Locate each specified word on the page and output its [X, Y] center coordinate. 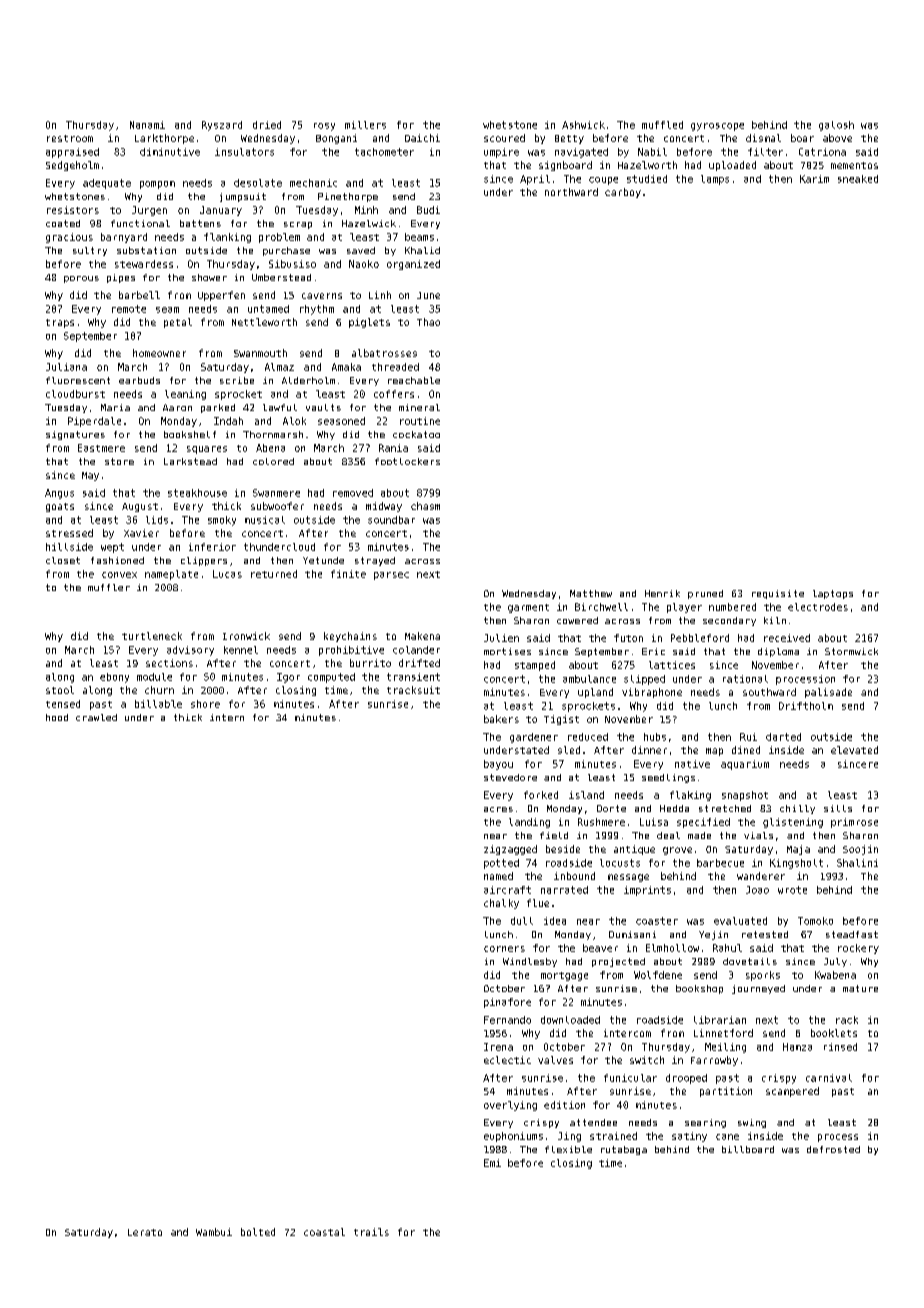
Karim [814, 179]
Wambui [214, 1232]
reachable [414, 380]
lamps [715, 180]
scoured [504, 138]
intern [227, 717]
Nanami [147, 125]
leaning [185, 395]
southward [769, 692]
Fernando [507, 1020]
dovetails [750, 961]
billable [158, 704]
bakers [501, 719]
